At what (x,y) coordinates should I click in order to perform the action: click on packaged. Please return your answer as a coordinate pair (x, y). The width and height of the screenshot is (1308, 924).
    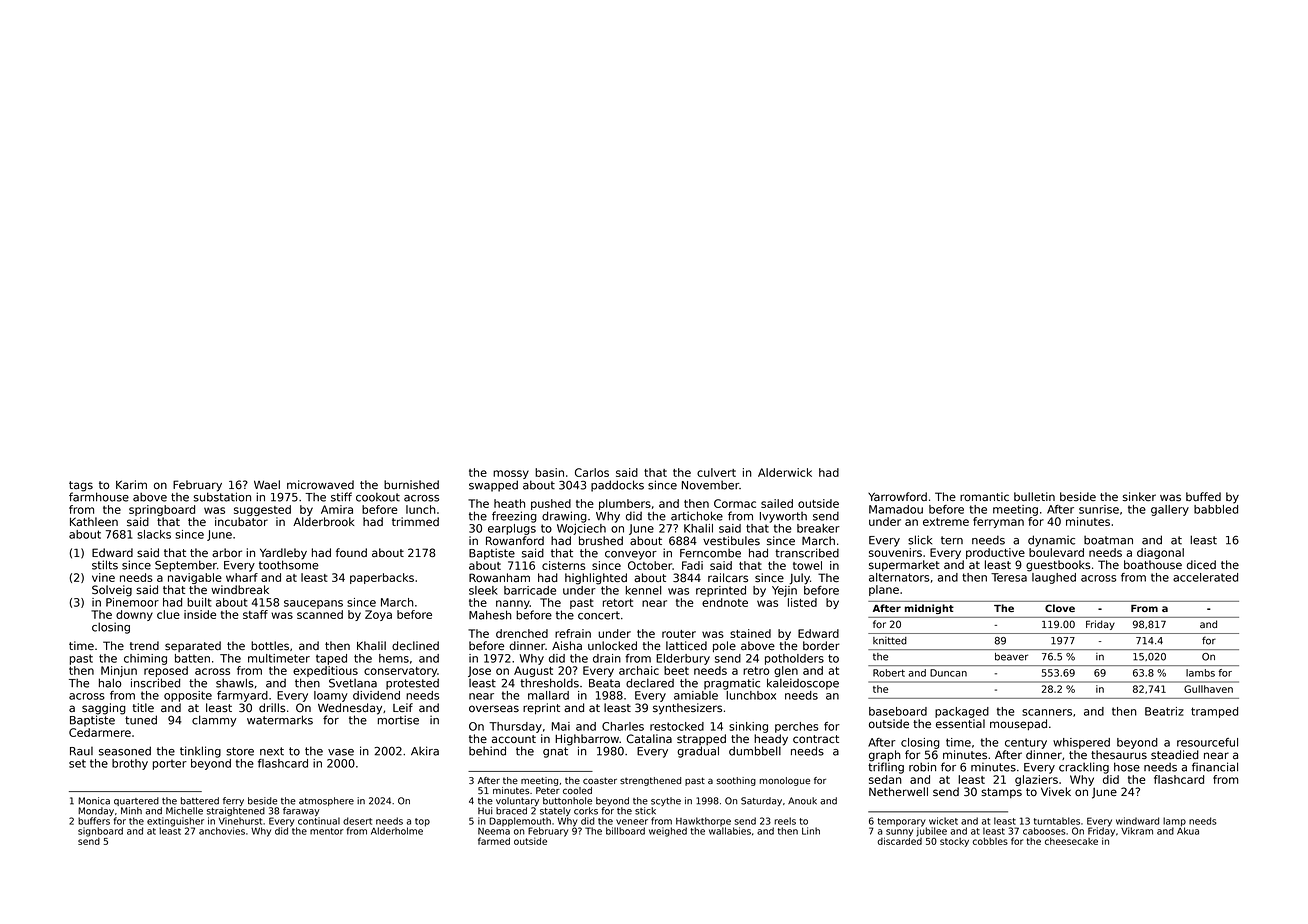
    Looking at the image, I should click on (962, 712).
